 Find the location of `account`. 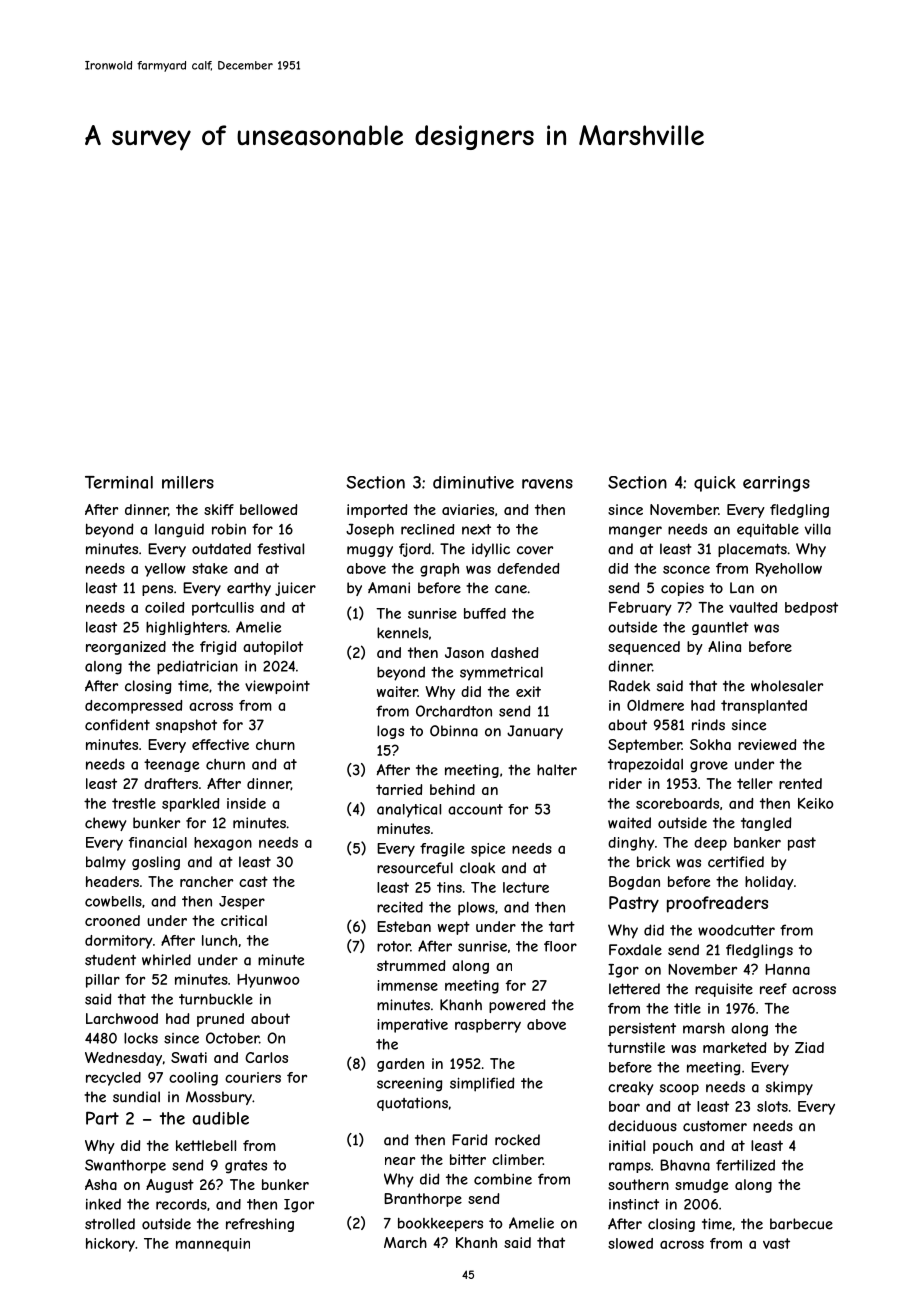

account is located at coordinates (475, 809).
